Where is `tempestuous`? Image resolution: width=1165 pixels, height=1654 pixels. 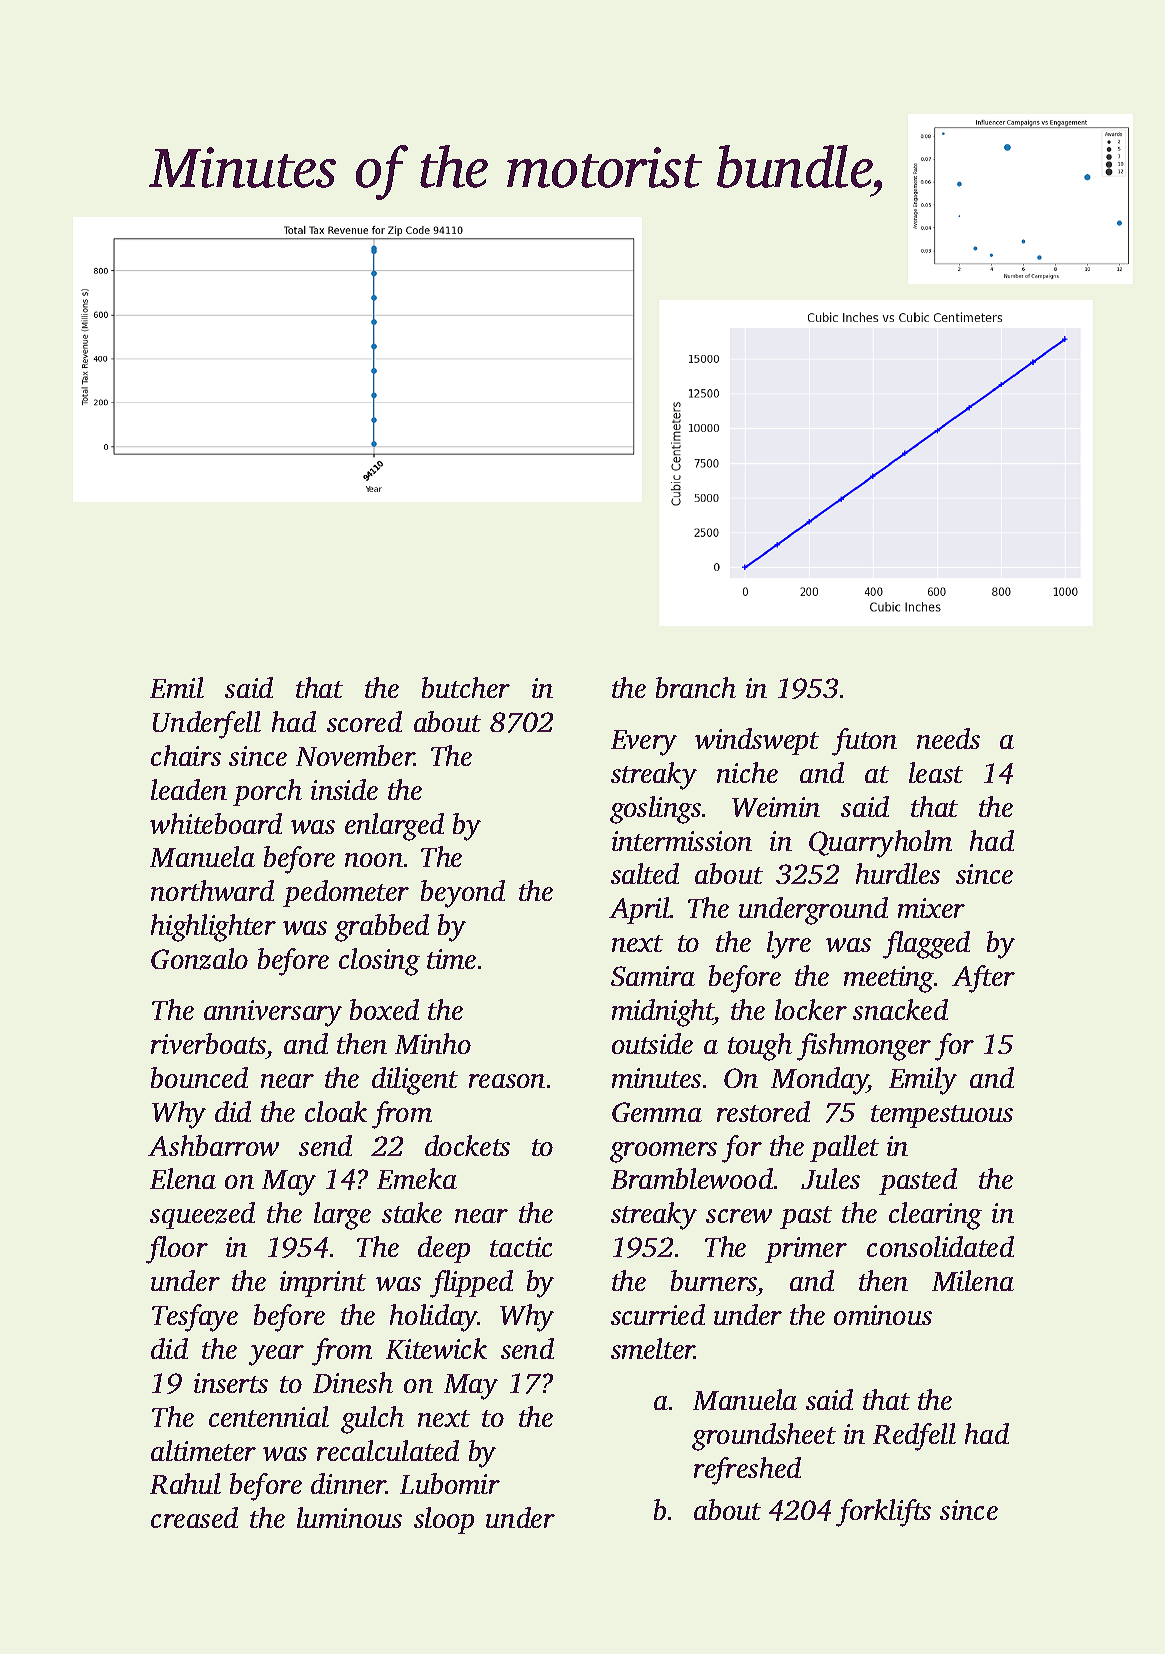
tempestuous is located at coordinates (942, 1116).
